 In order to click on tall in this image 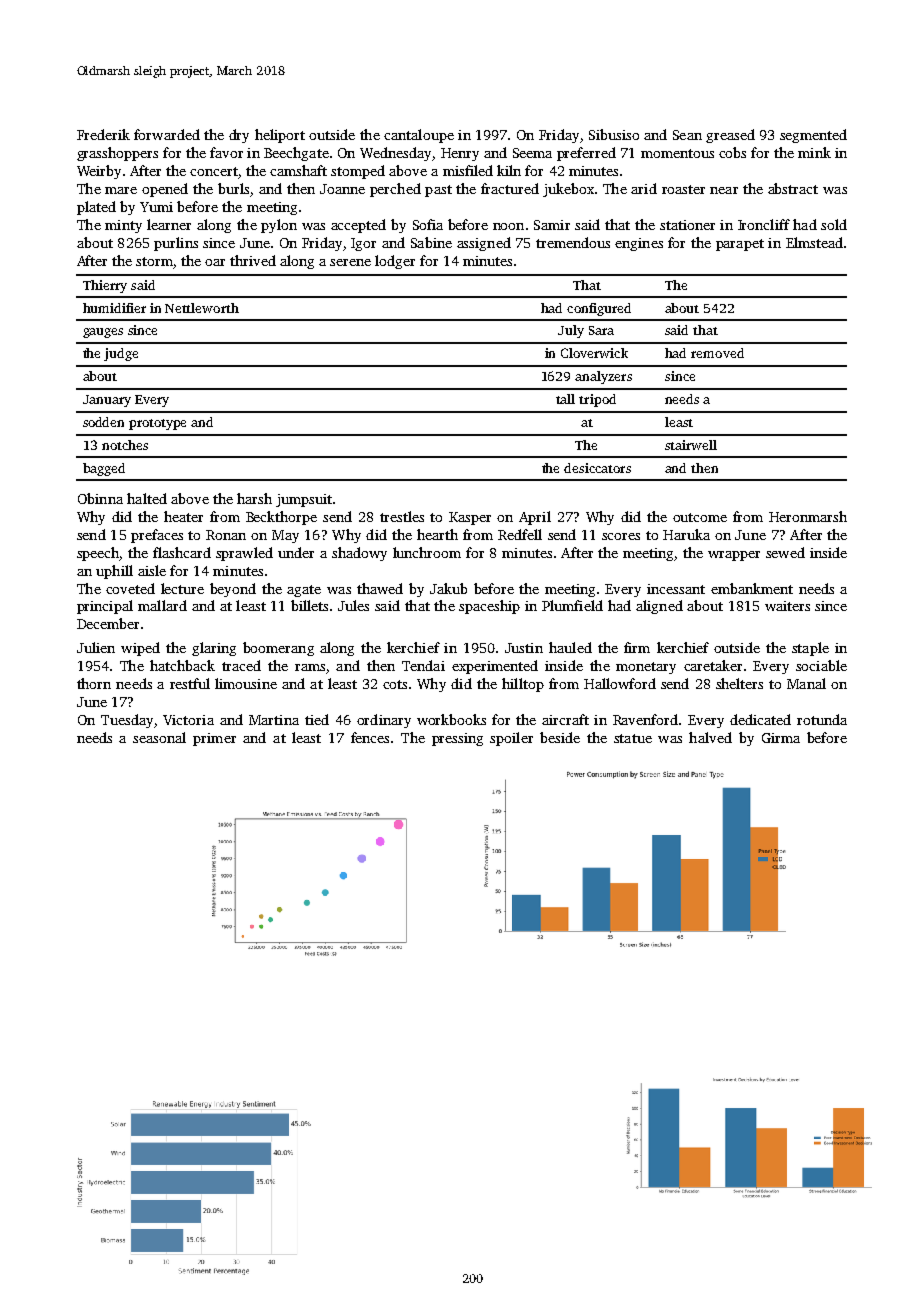, I will do `click(565, 399)`.
